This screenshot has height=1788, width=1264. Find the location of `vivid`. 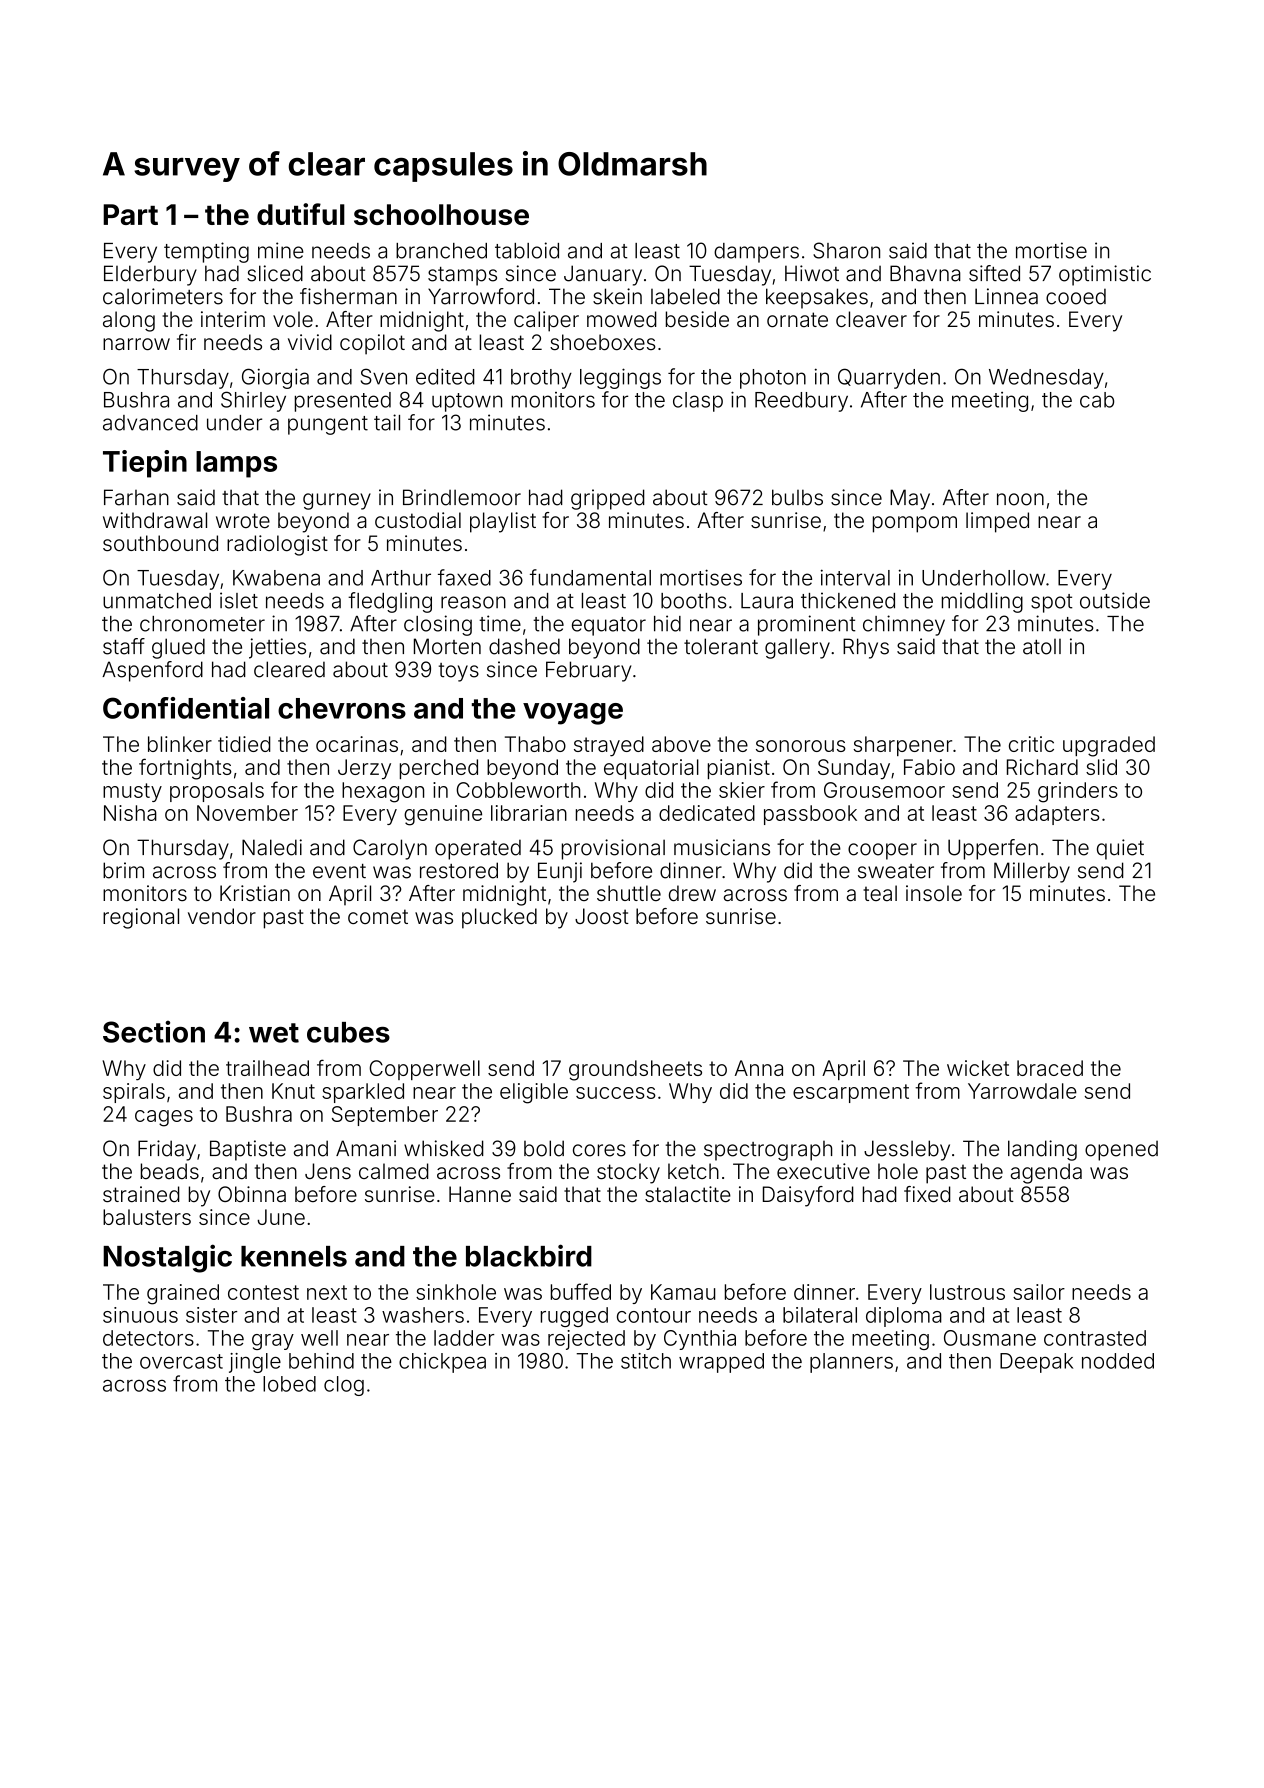

vivid is located at coordinates (310, 342).
